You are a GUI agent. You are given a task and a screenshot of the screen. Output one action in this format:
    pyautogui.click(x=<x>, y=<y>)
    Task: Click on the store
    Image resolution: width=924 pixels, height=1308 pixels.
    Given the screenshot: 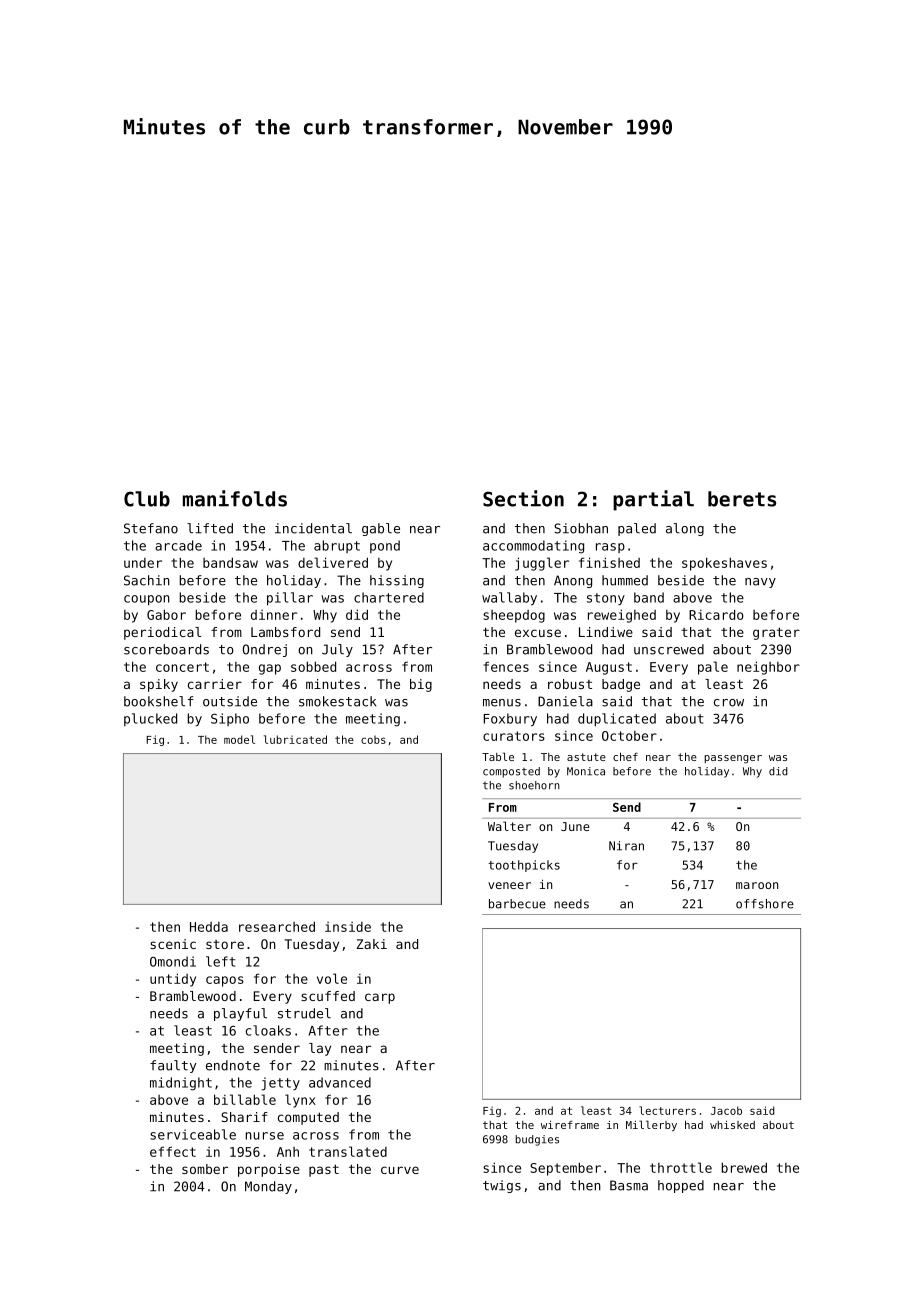 What is the action you would take?
    pyautogui.click(x=225, y=944)
